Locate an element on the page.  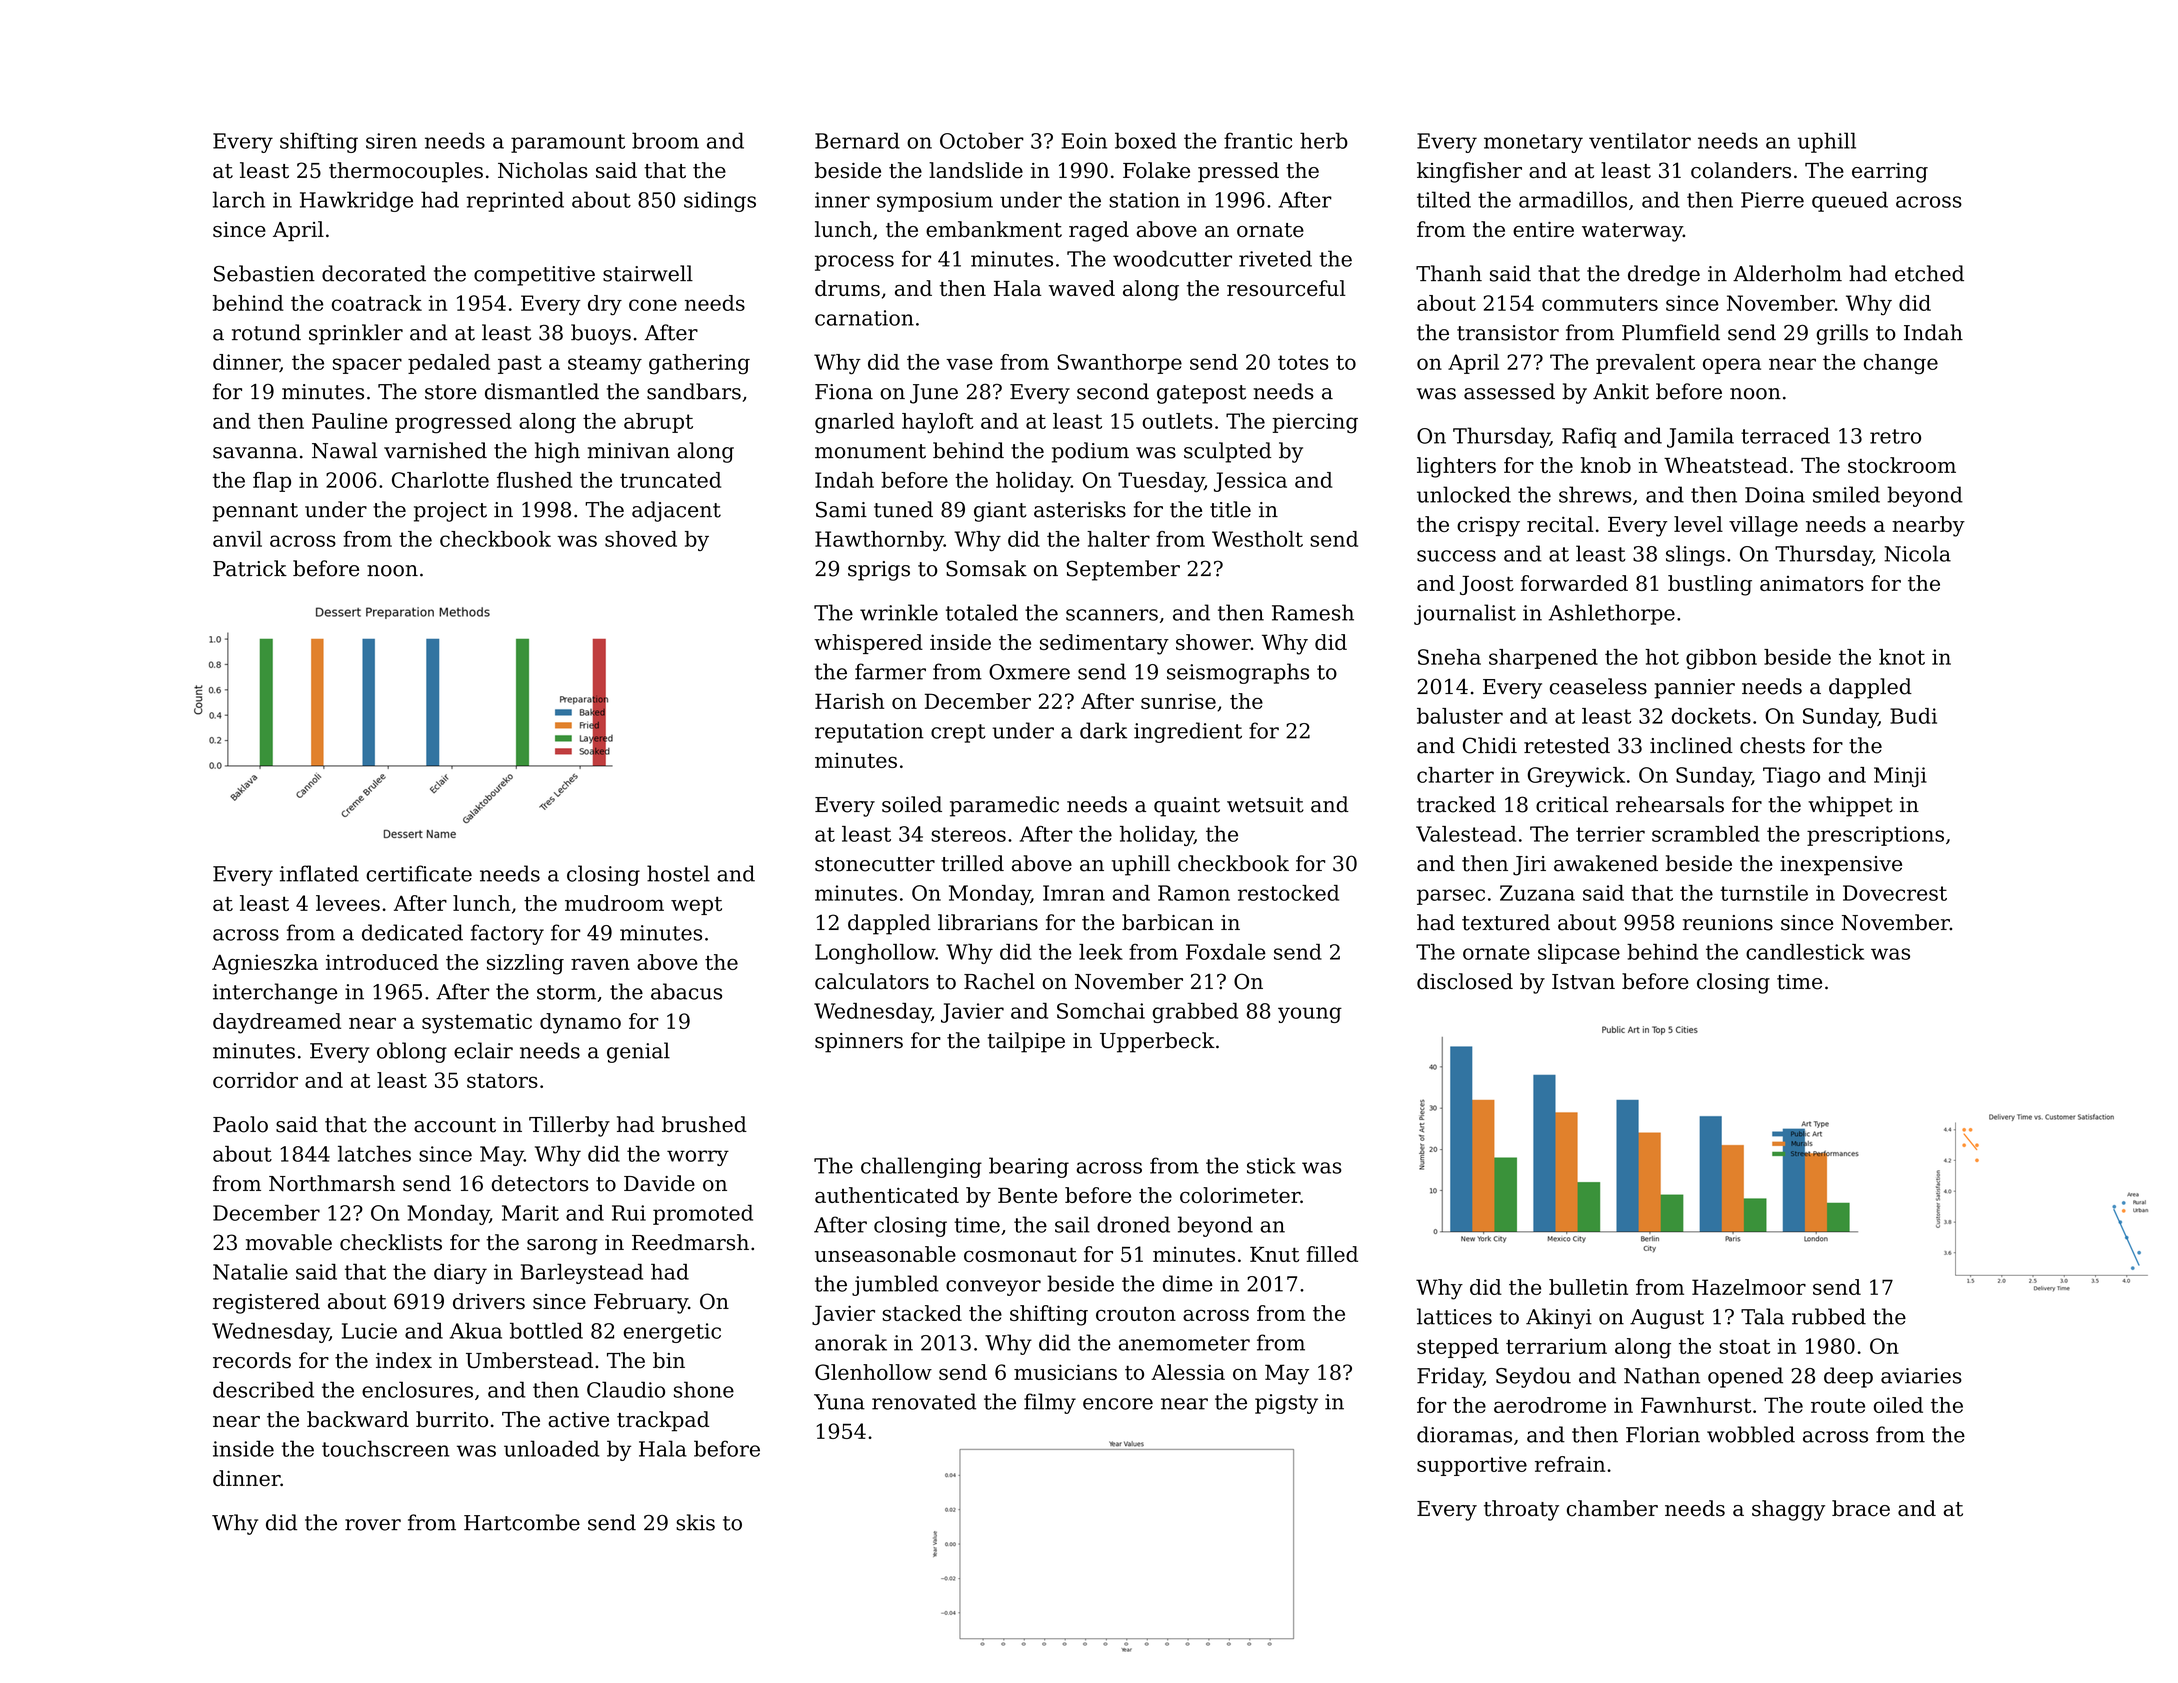
asterisks is located at coordinates (1080, 509).
